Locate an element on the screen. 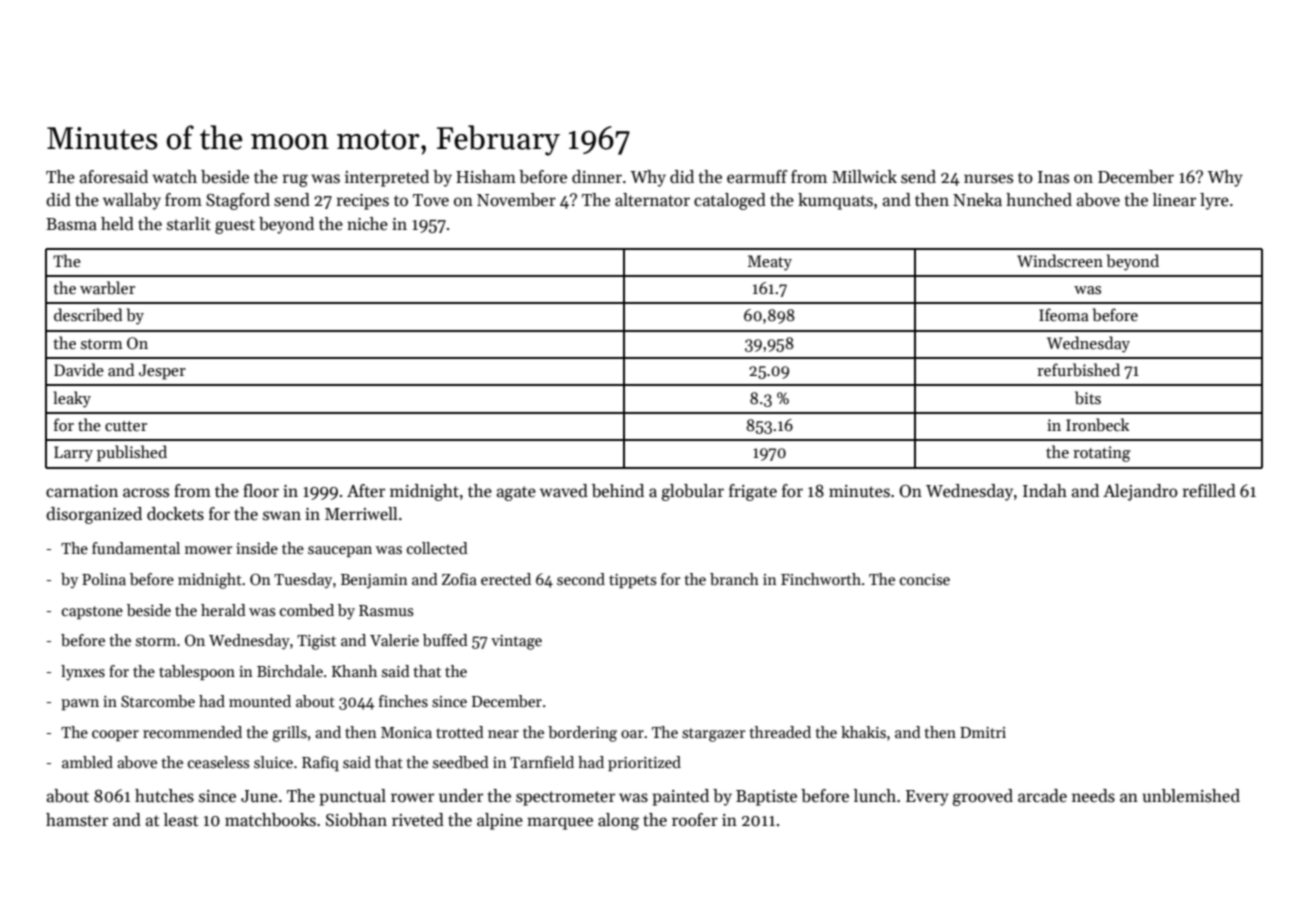 The image size is (1308, 924). frigate is located at coordinates (753, 492).
